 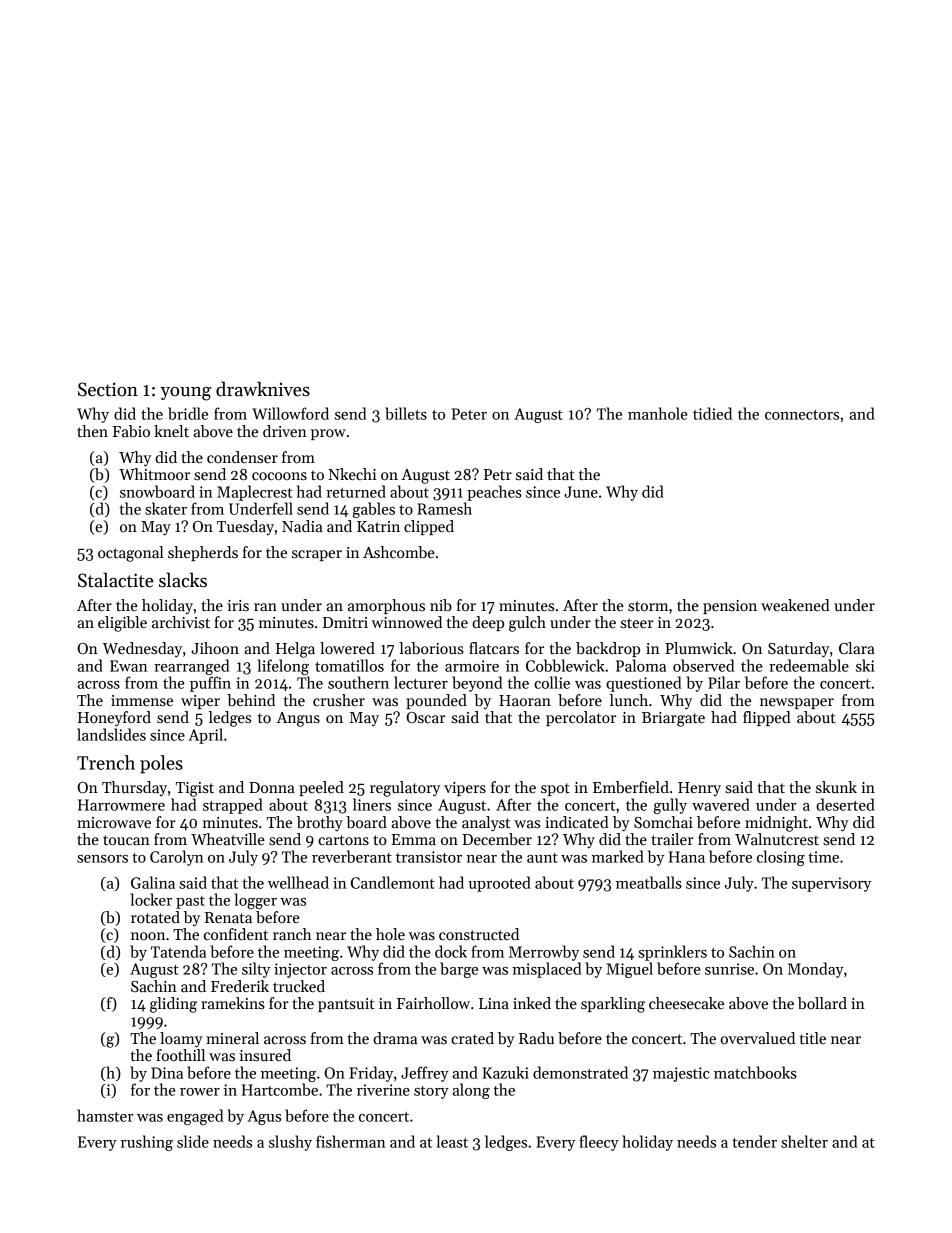 What do you see at coordinates (406, 413) in the screenshot?
I see `billets` at bounding box center [406, 413].
